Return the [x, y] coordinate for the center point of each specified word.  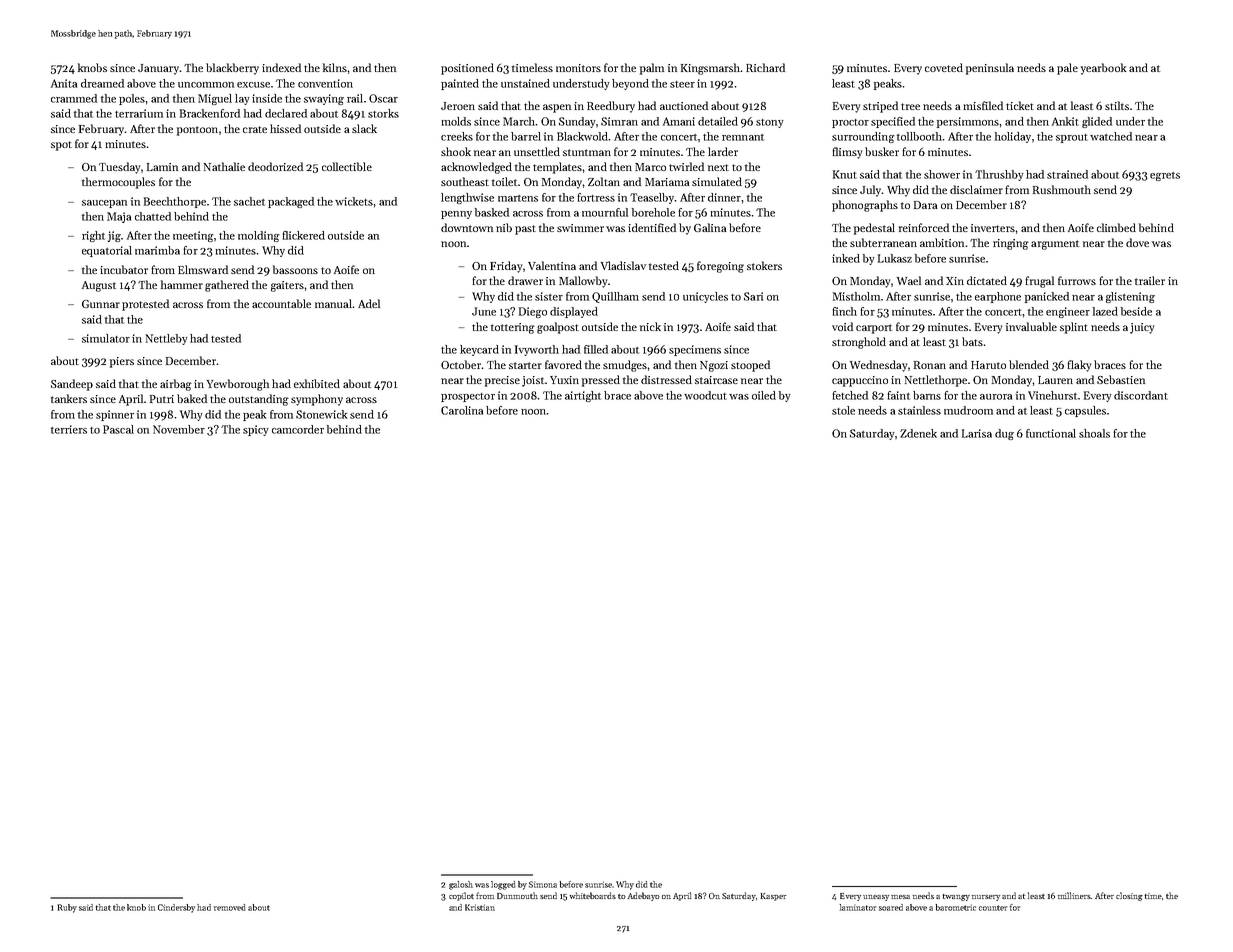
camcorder [298, 429]
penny [456, 215]
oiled [764, 395]
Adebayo [644, 896]
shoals [1094, 433]
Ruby [67, 908]
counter [993, 908]
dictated [987, 280]
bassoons [295, 269]
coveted [944, 67]
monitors [578, 68]
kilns [335, 67]
